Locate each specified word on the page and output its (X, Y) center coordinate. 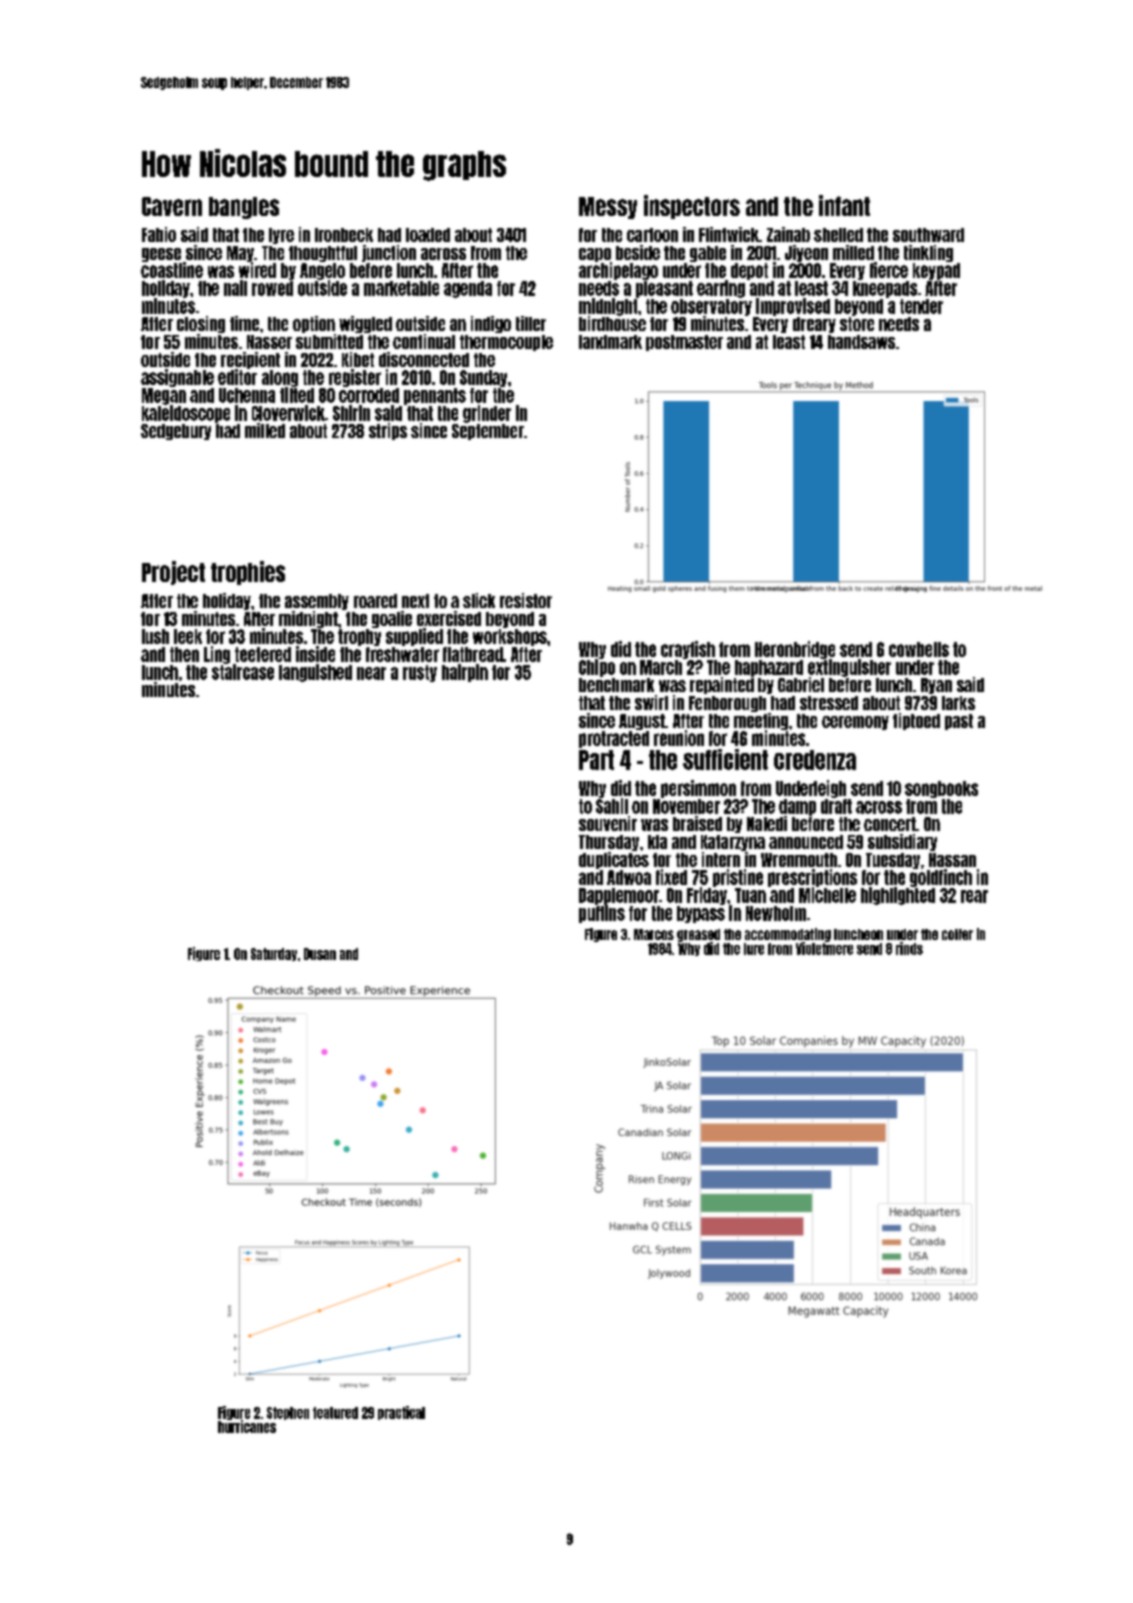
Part (596, 760)
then (184, 654)
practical (401, 1413)
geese (161, 255)
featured (335, 1413)
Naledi (767, 823)
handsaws (861, 342)
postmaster (684, 343)
